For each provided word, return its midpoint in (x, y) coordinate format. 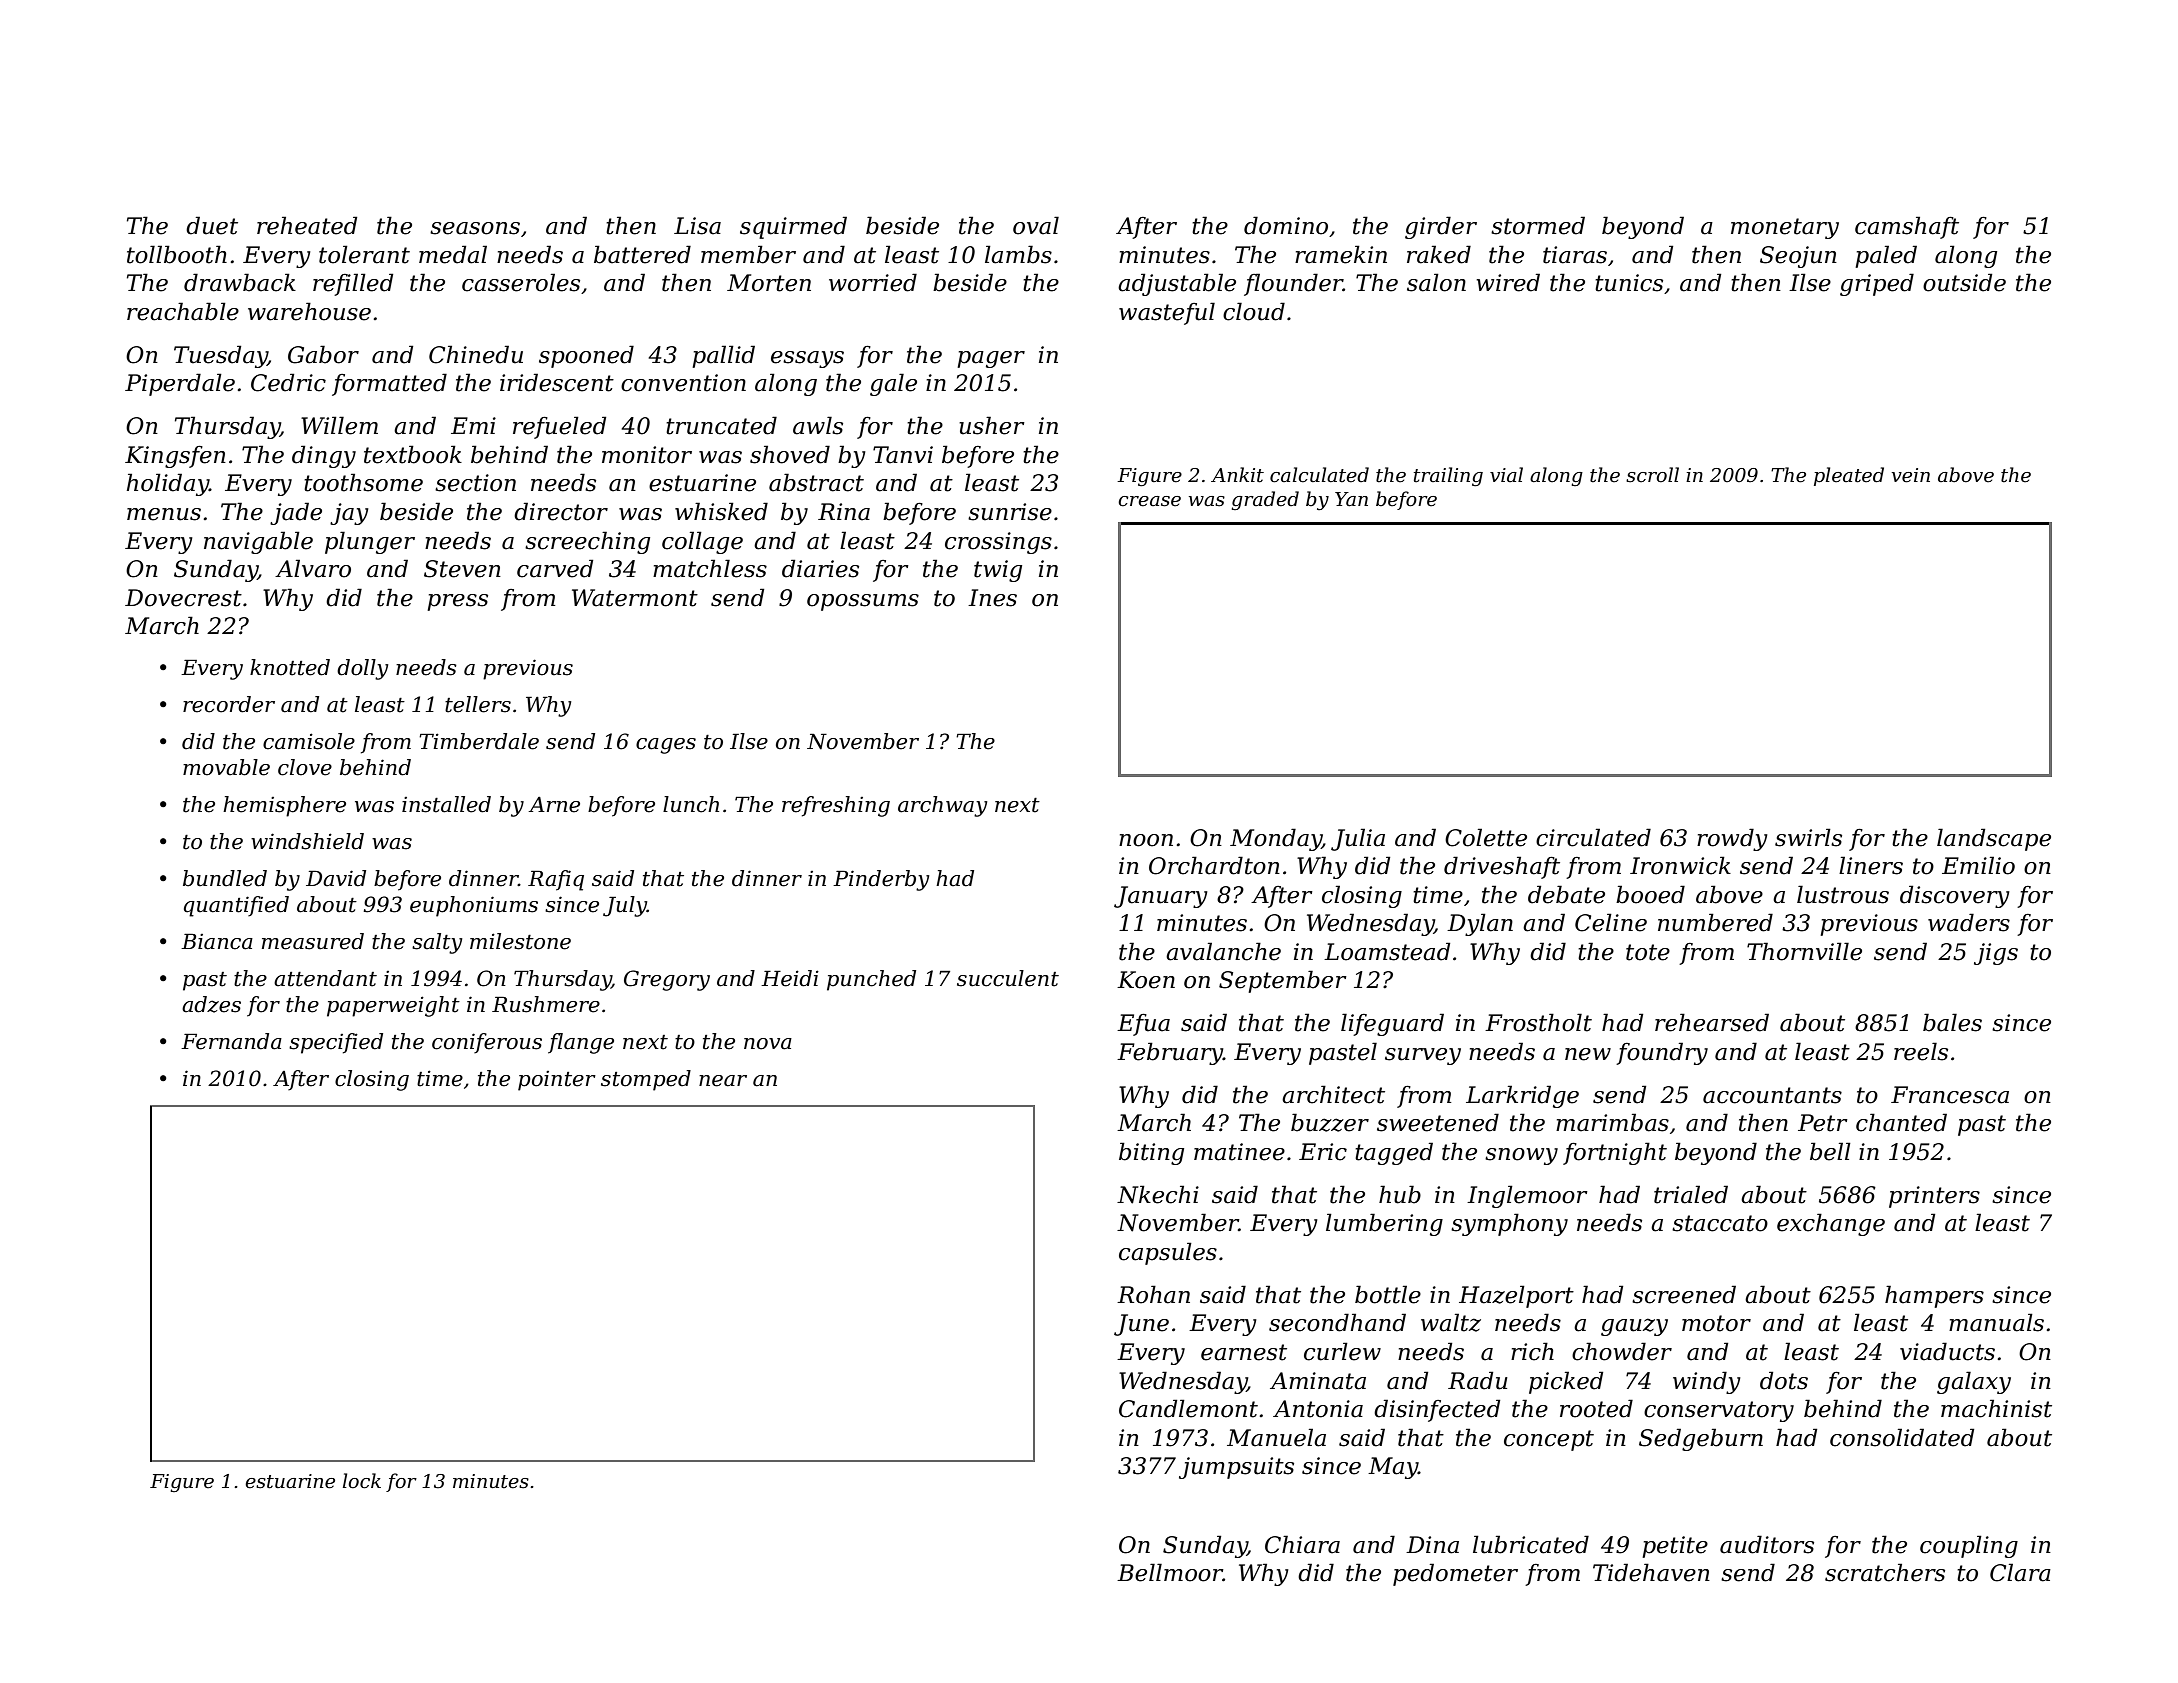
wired (1508, 282)
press (457, 602)
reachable (183, 311)
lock (362, 1481)
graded (1265, 500)
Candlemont (1188, 1408)
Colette (1486, 837)
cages (666, 746)
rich (1532, 1351)
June (1141, 1325)
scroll (1652, 475)
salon (1436, 282)
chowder (1622, 1351)
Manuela (1276, 1437)
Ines (992, 598)
